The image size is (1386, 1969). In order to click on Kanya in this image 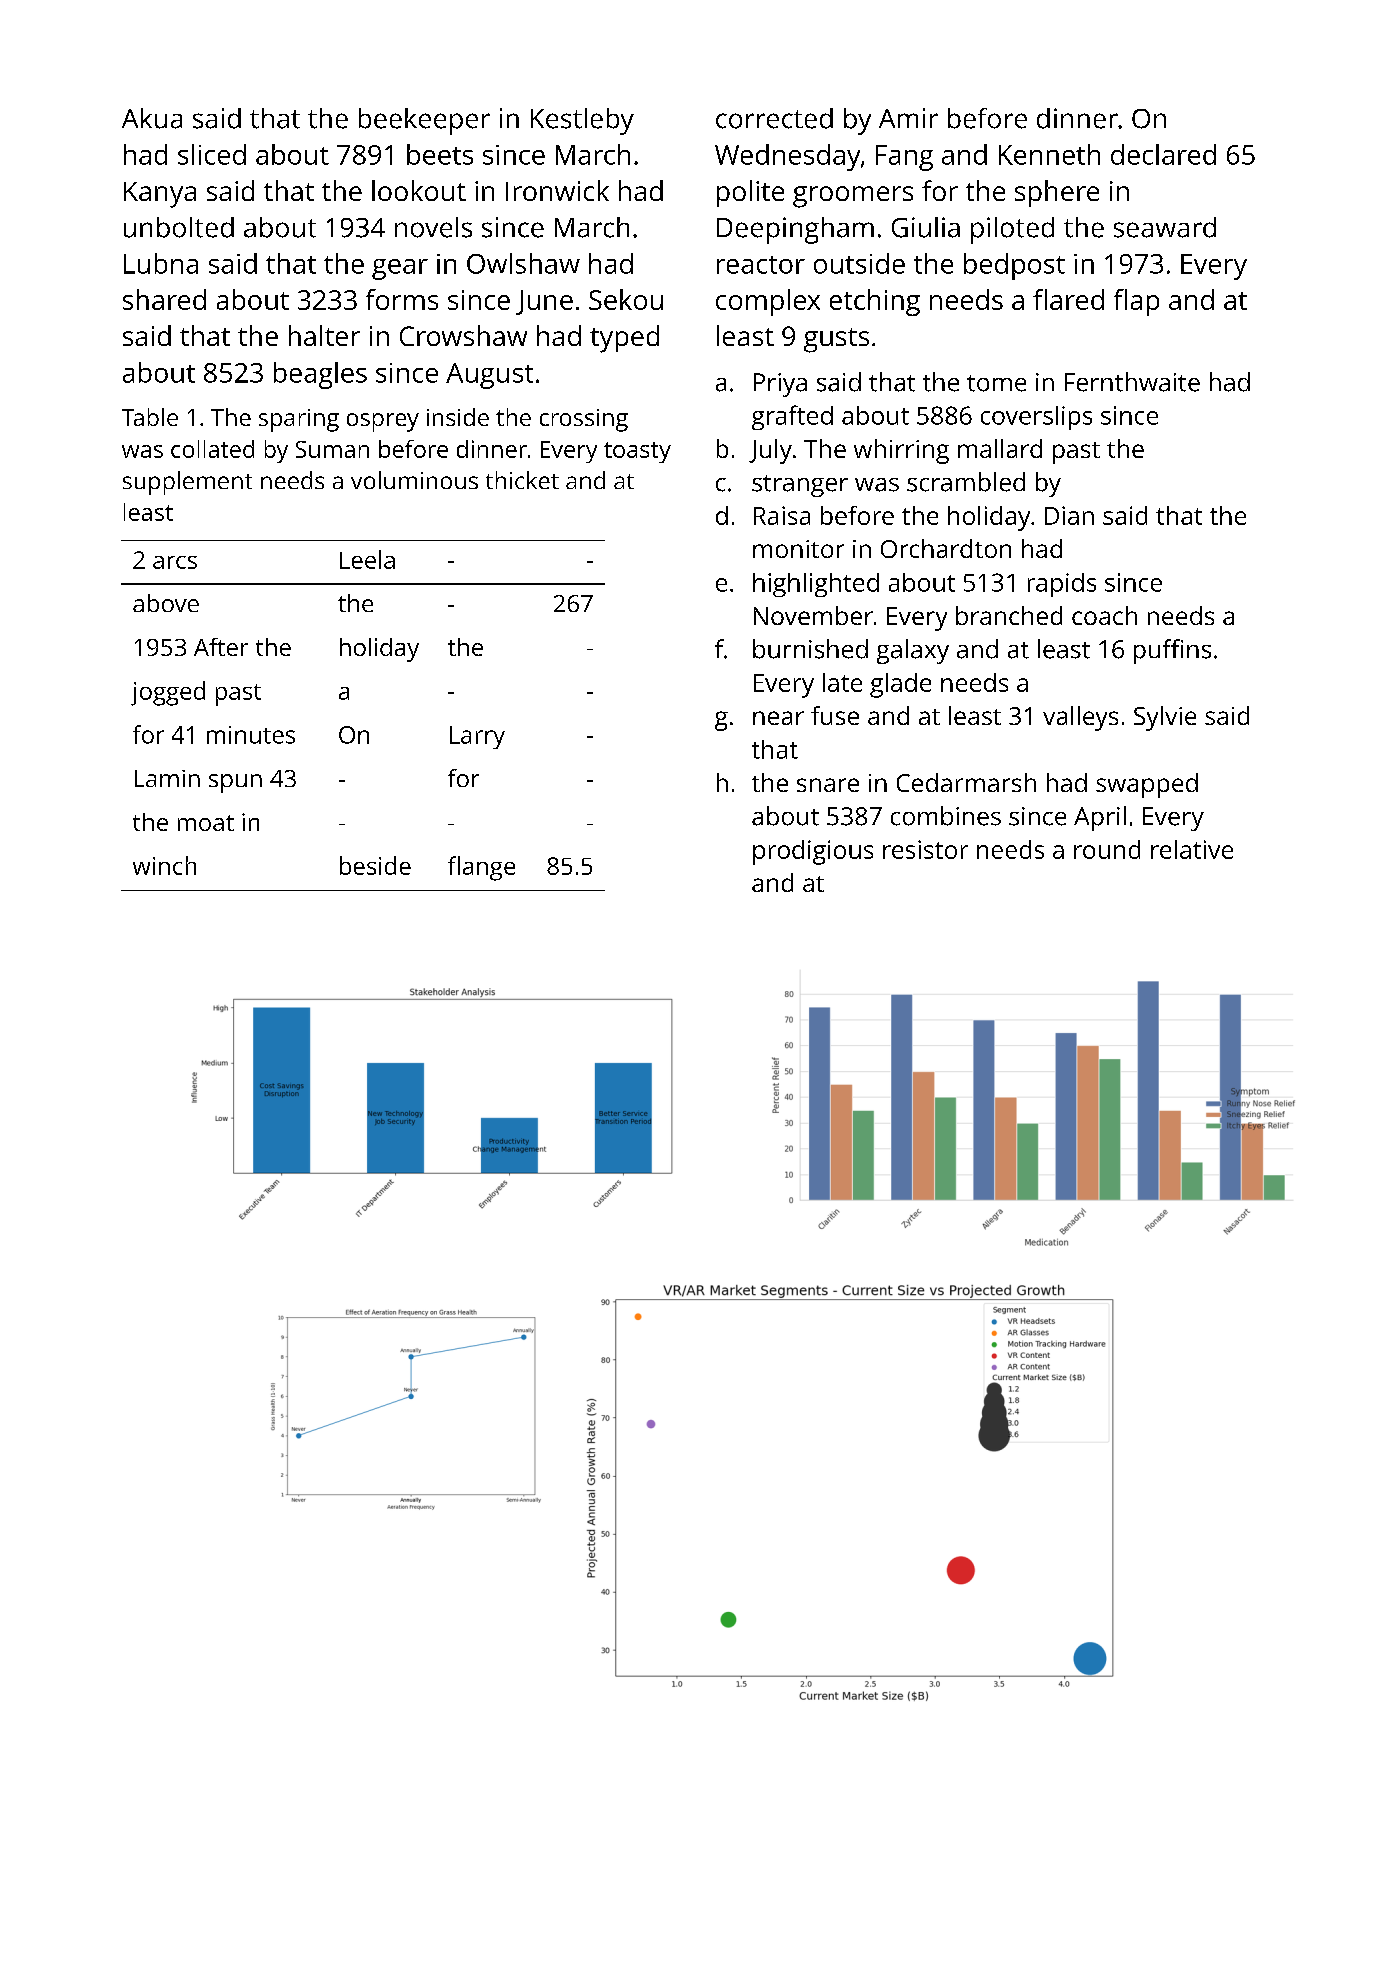, I will do `click(160, 195)`.
